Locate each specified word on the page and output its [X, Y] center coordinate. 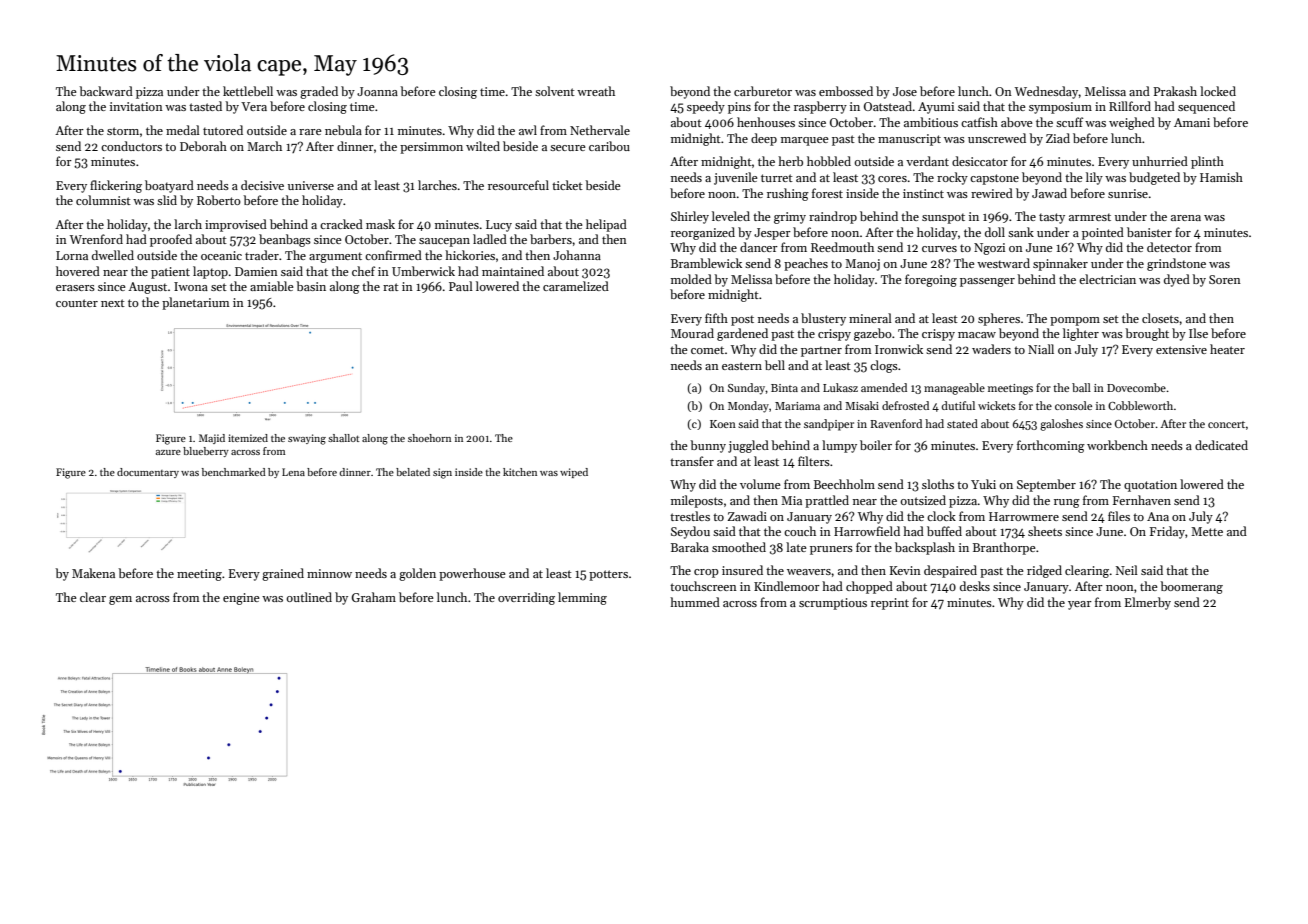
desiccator [980, 161]
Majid [212, 439]
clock [941, 516]
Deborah [203, 146]
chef [363, 271]
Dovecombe [1136, 387]
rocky [952, 178]
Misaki [862, 405]
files [1119, 516]
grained [283, 574]
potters [608, 575]
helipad [606, 225]
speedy [706, 107]
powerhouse [472, 574]
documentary [148, 473]
